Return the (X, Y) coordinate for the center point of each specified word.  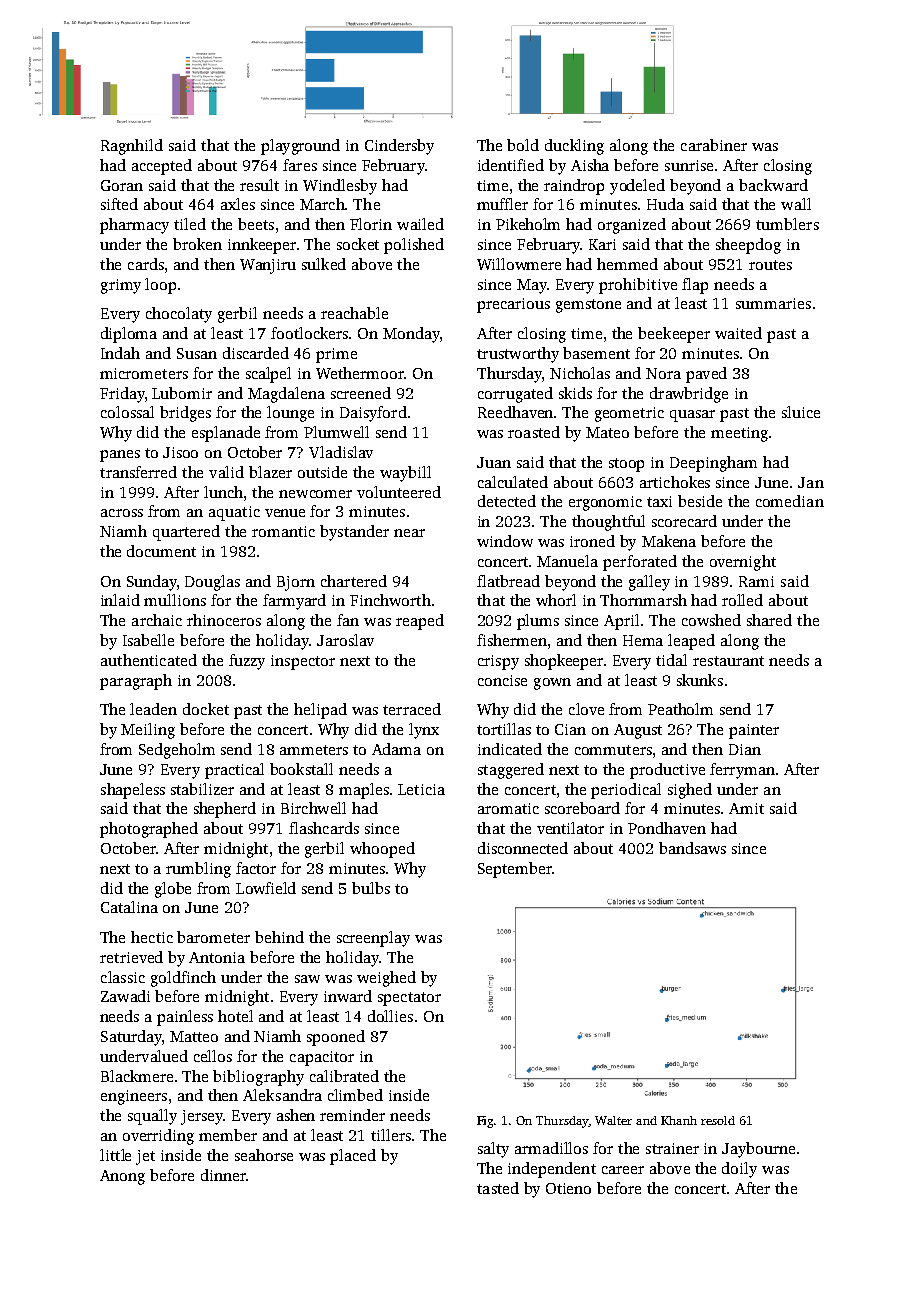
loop (160, 286)
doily (739, 1170)
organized (632, 226)
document (161, 551)
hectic (152, 937)
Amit (746, 808)
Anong (122, 1177)
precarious (513, 305)
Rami (756, 581)
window (505, 541)
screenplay (373, 939)
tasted (498, 1188)
